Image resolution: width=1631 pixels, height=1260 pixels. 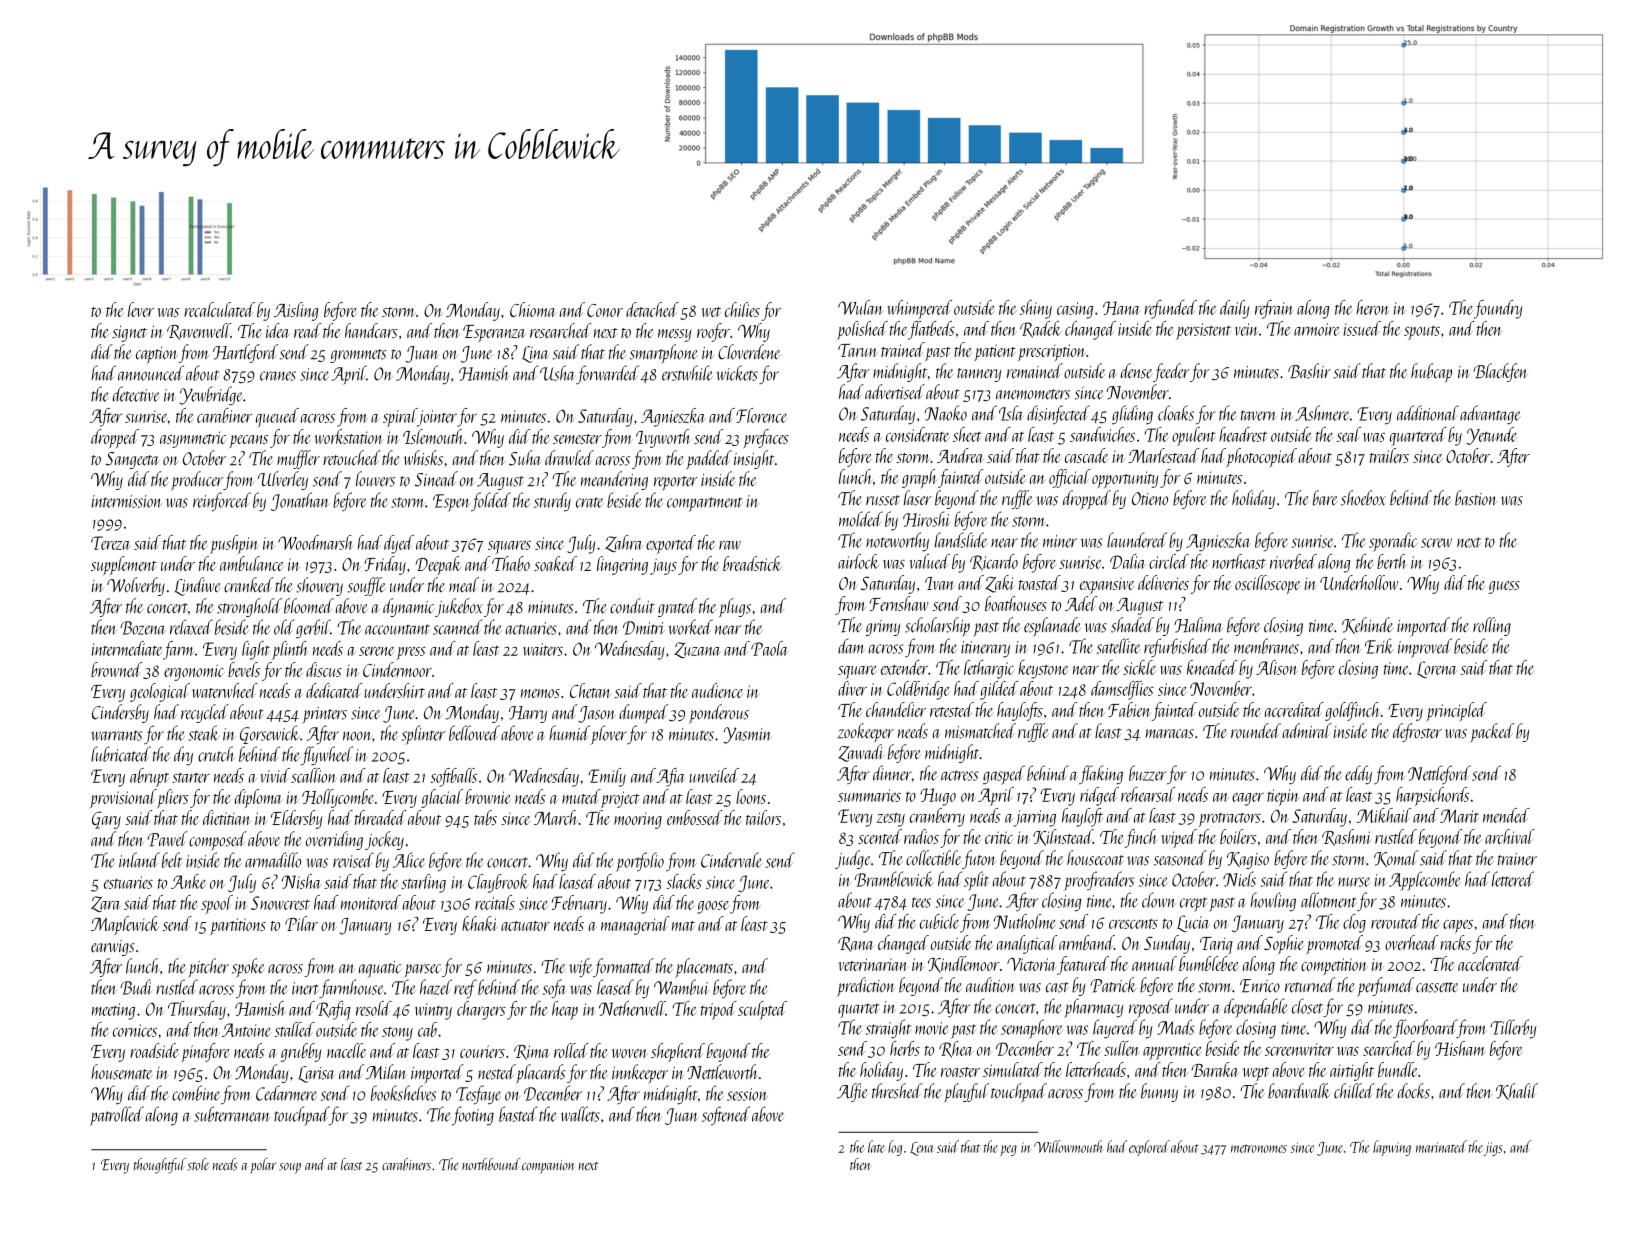 I want to click on membranes, so click(x=1266, y=646).
